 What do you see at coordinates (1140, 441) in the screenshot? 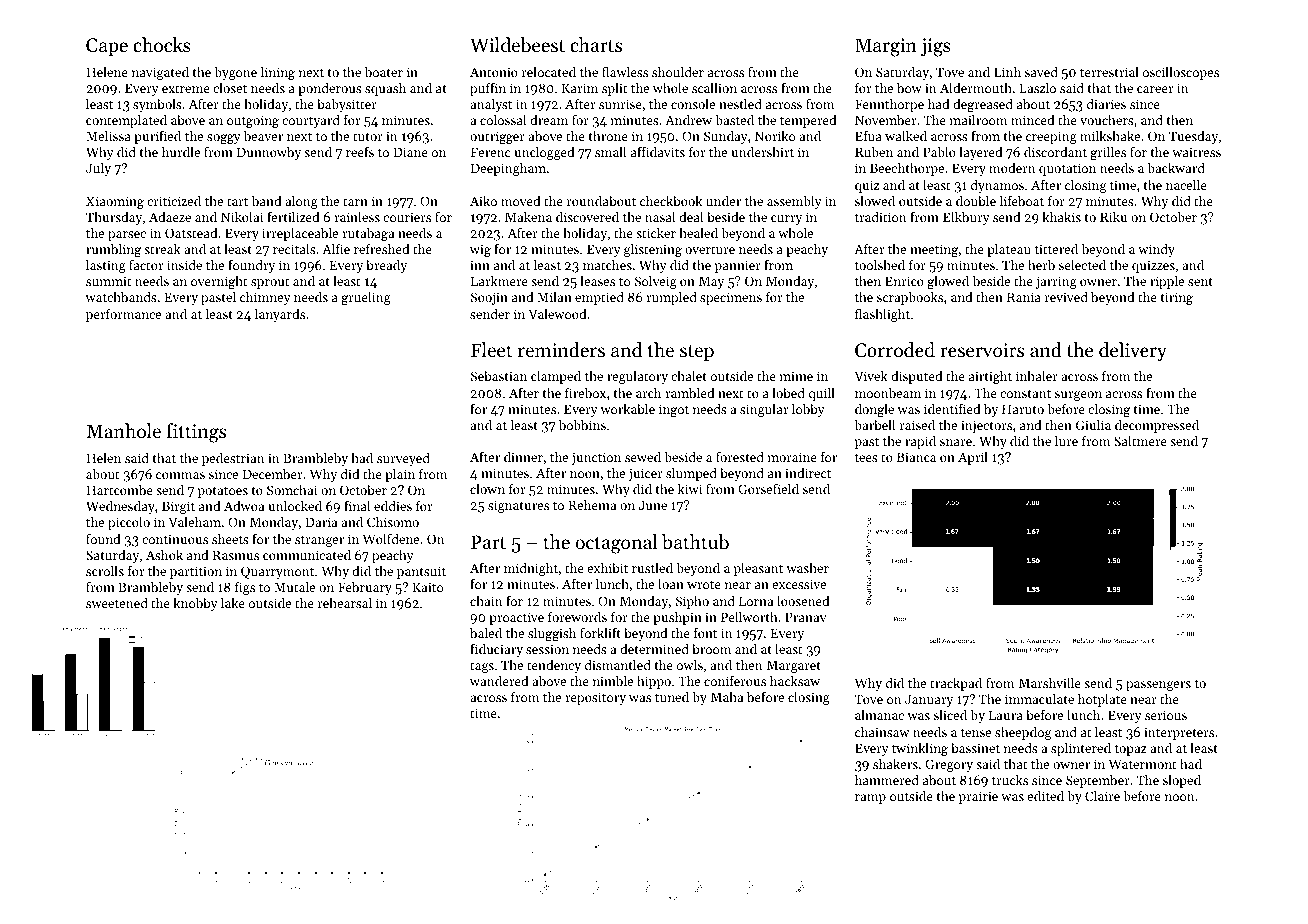
I see `Saltmere` at bounding box center [1140, 441].
